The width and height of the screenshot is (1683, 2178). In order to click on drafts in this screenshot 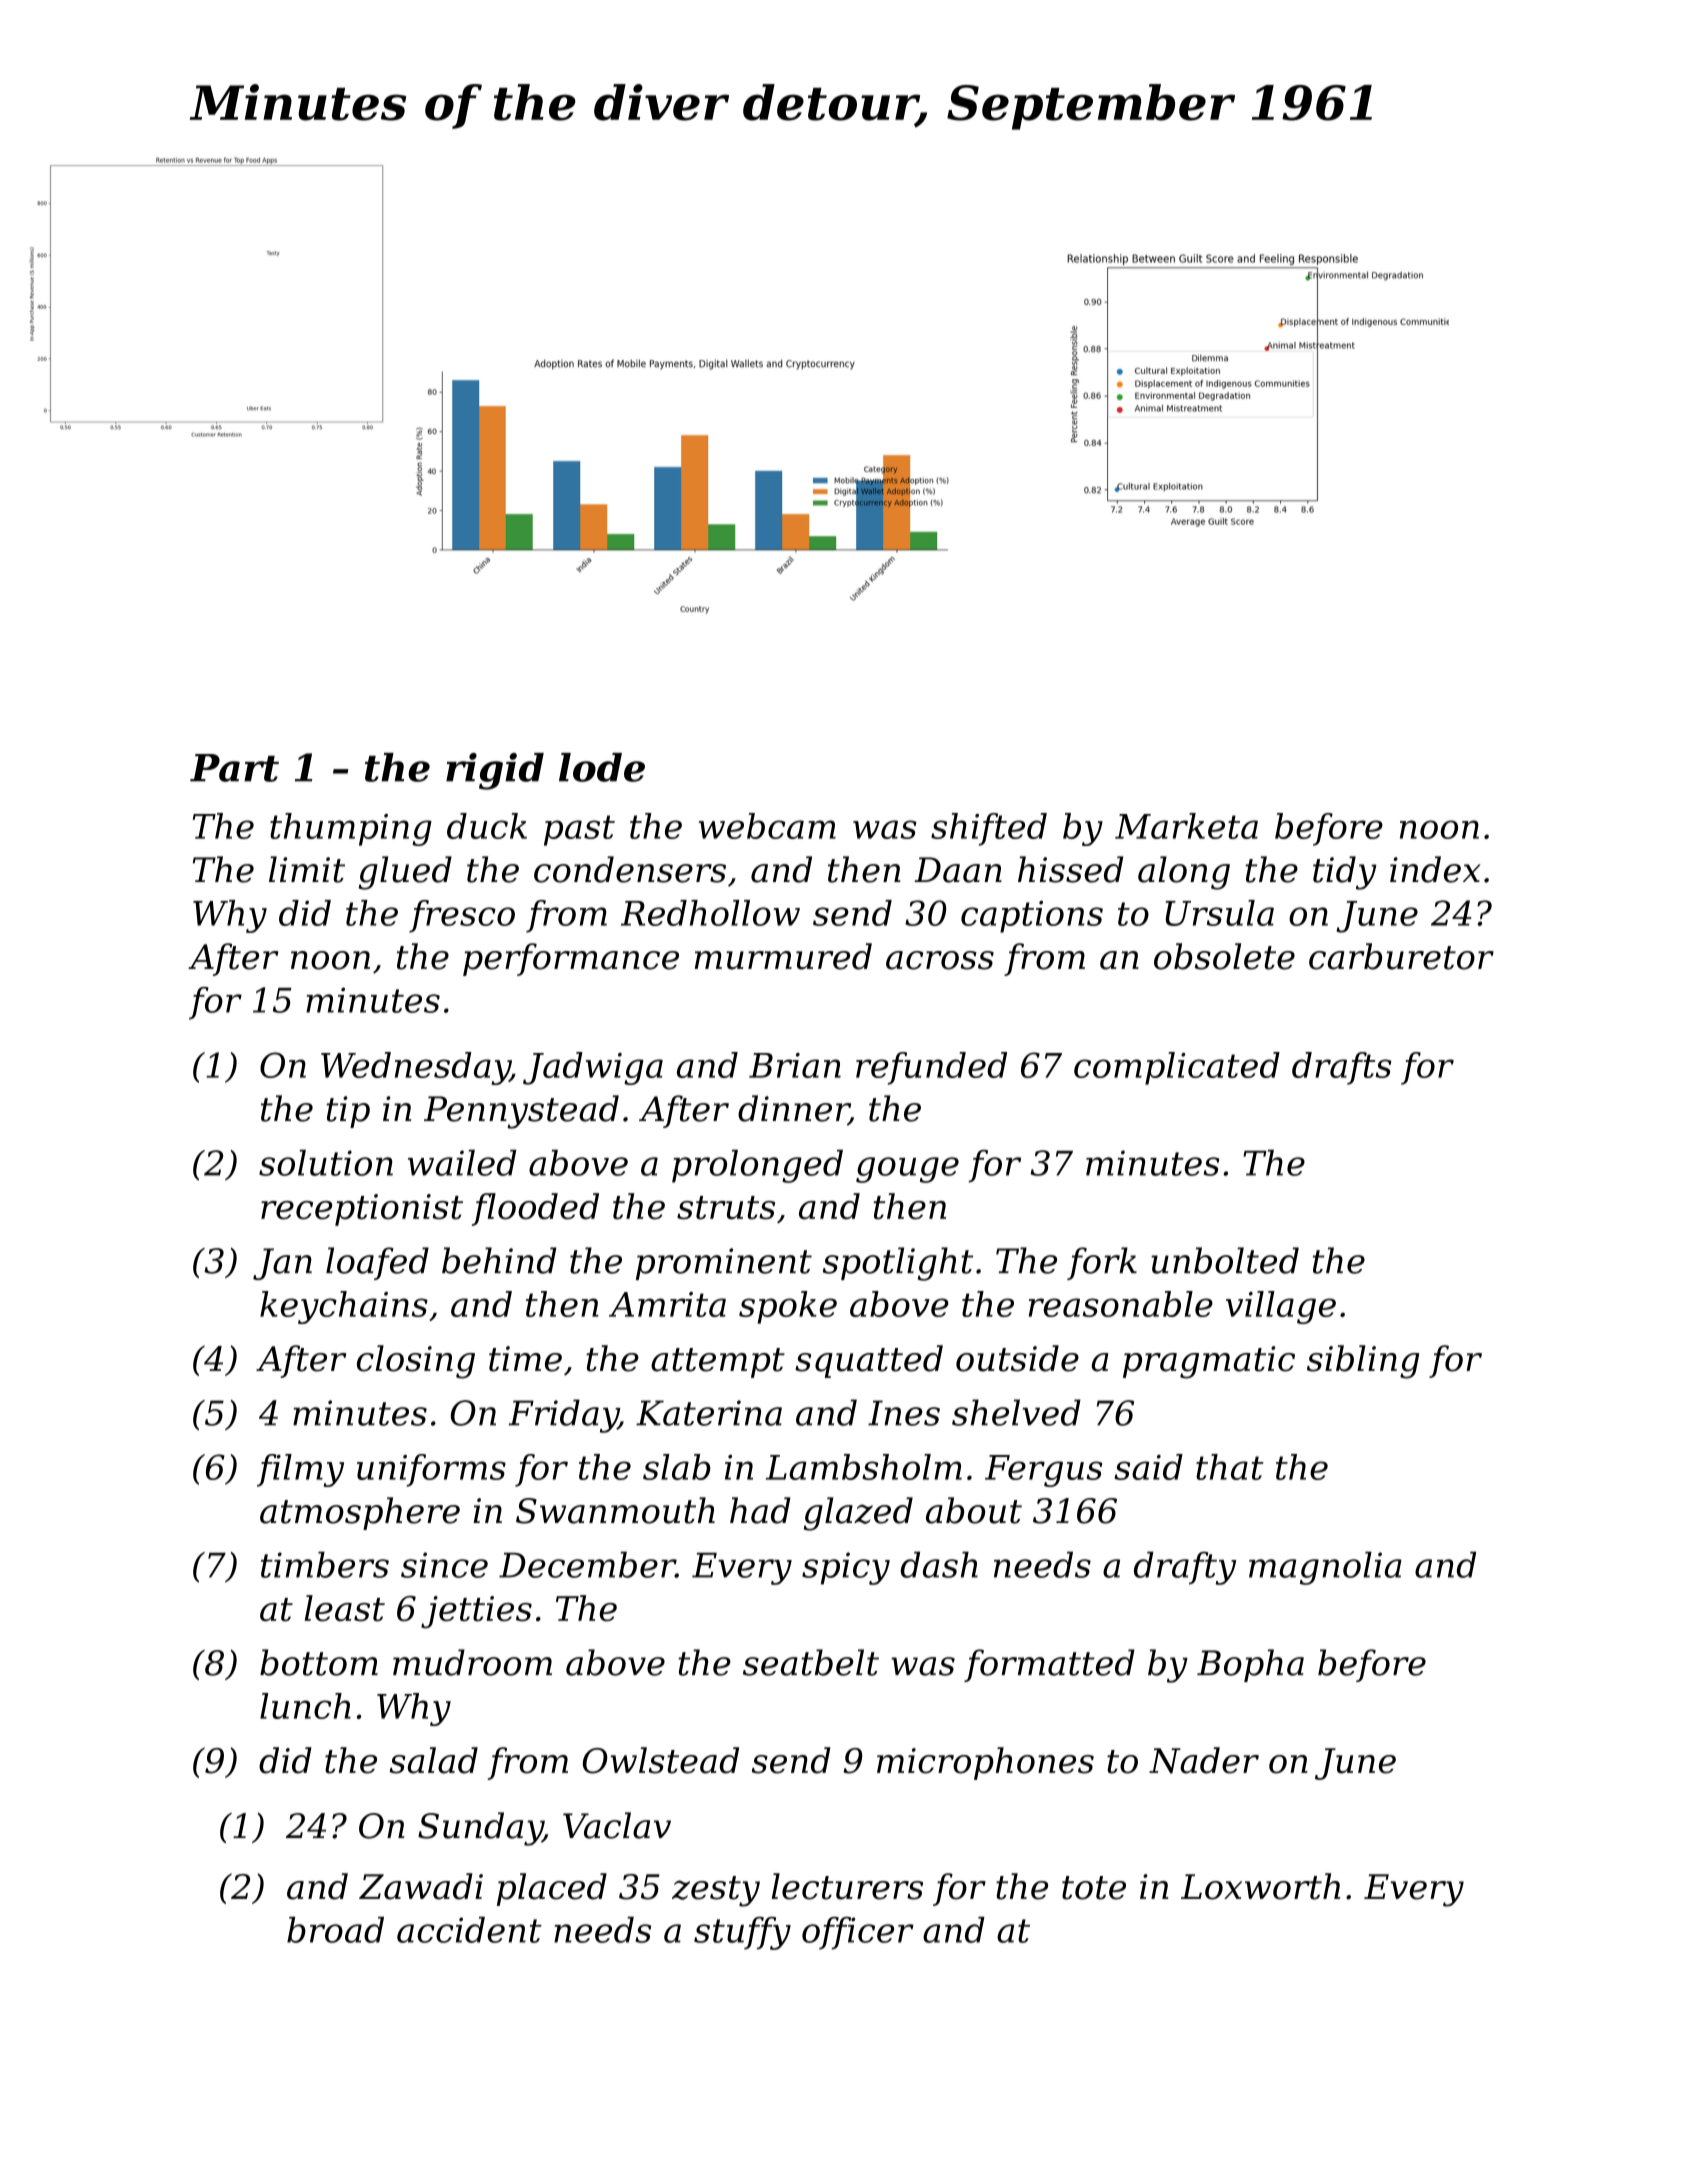, I will do `click(1342, 1068)`.
